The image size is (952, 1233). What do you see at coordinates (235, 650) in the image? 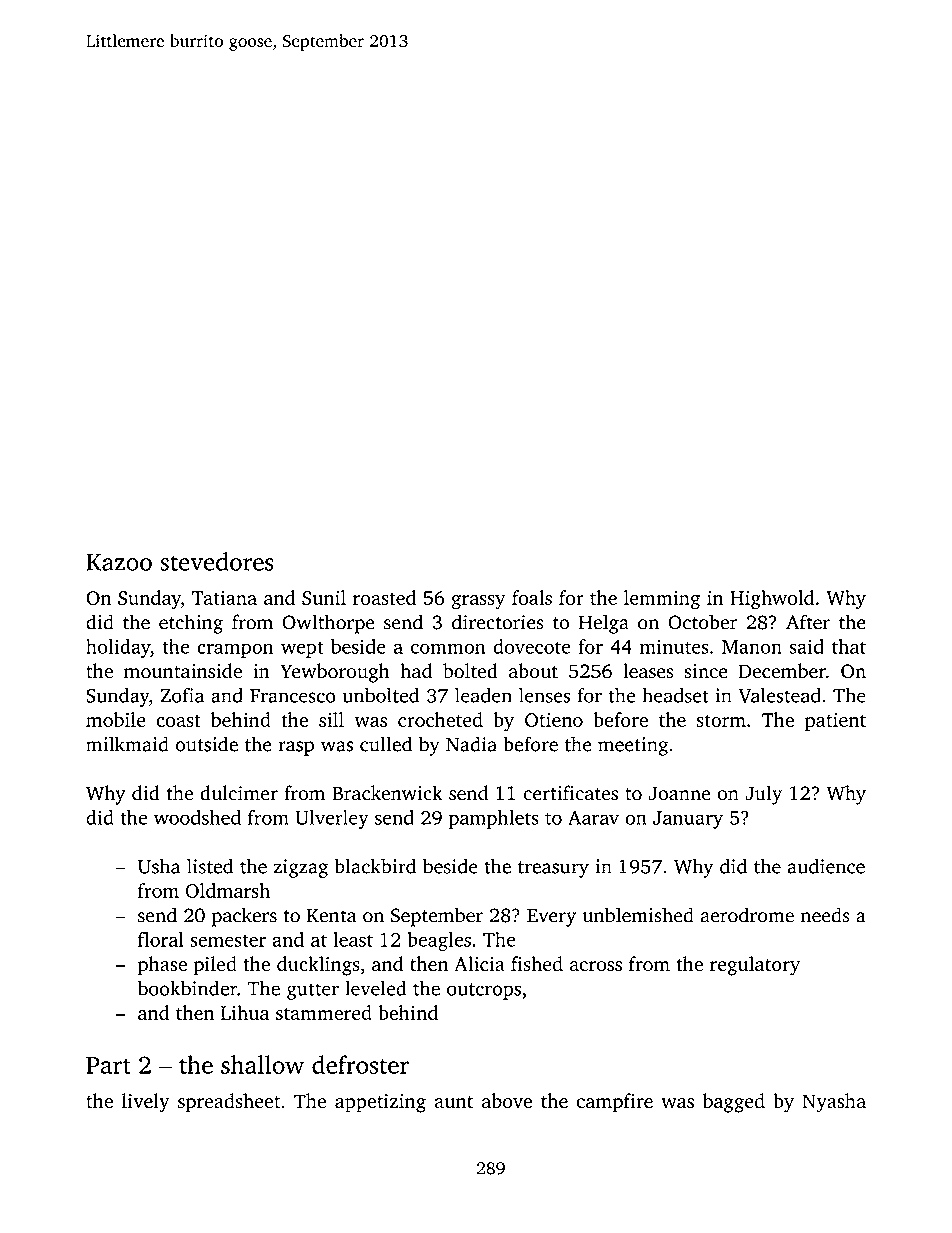
I see `crampon` at bounding box center [235, 650].
